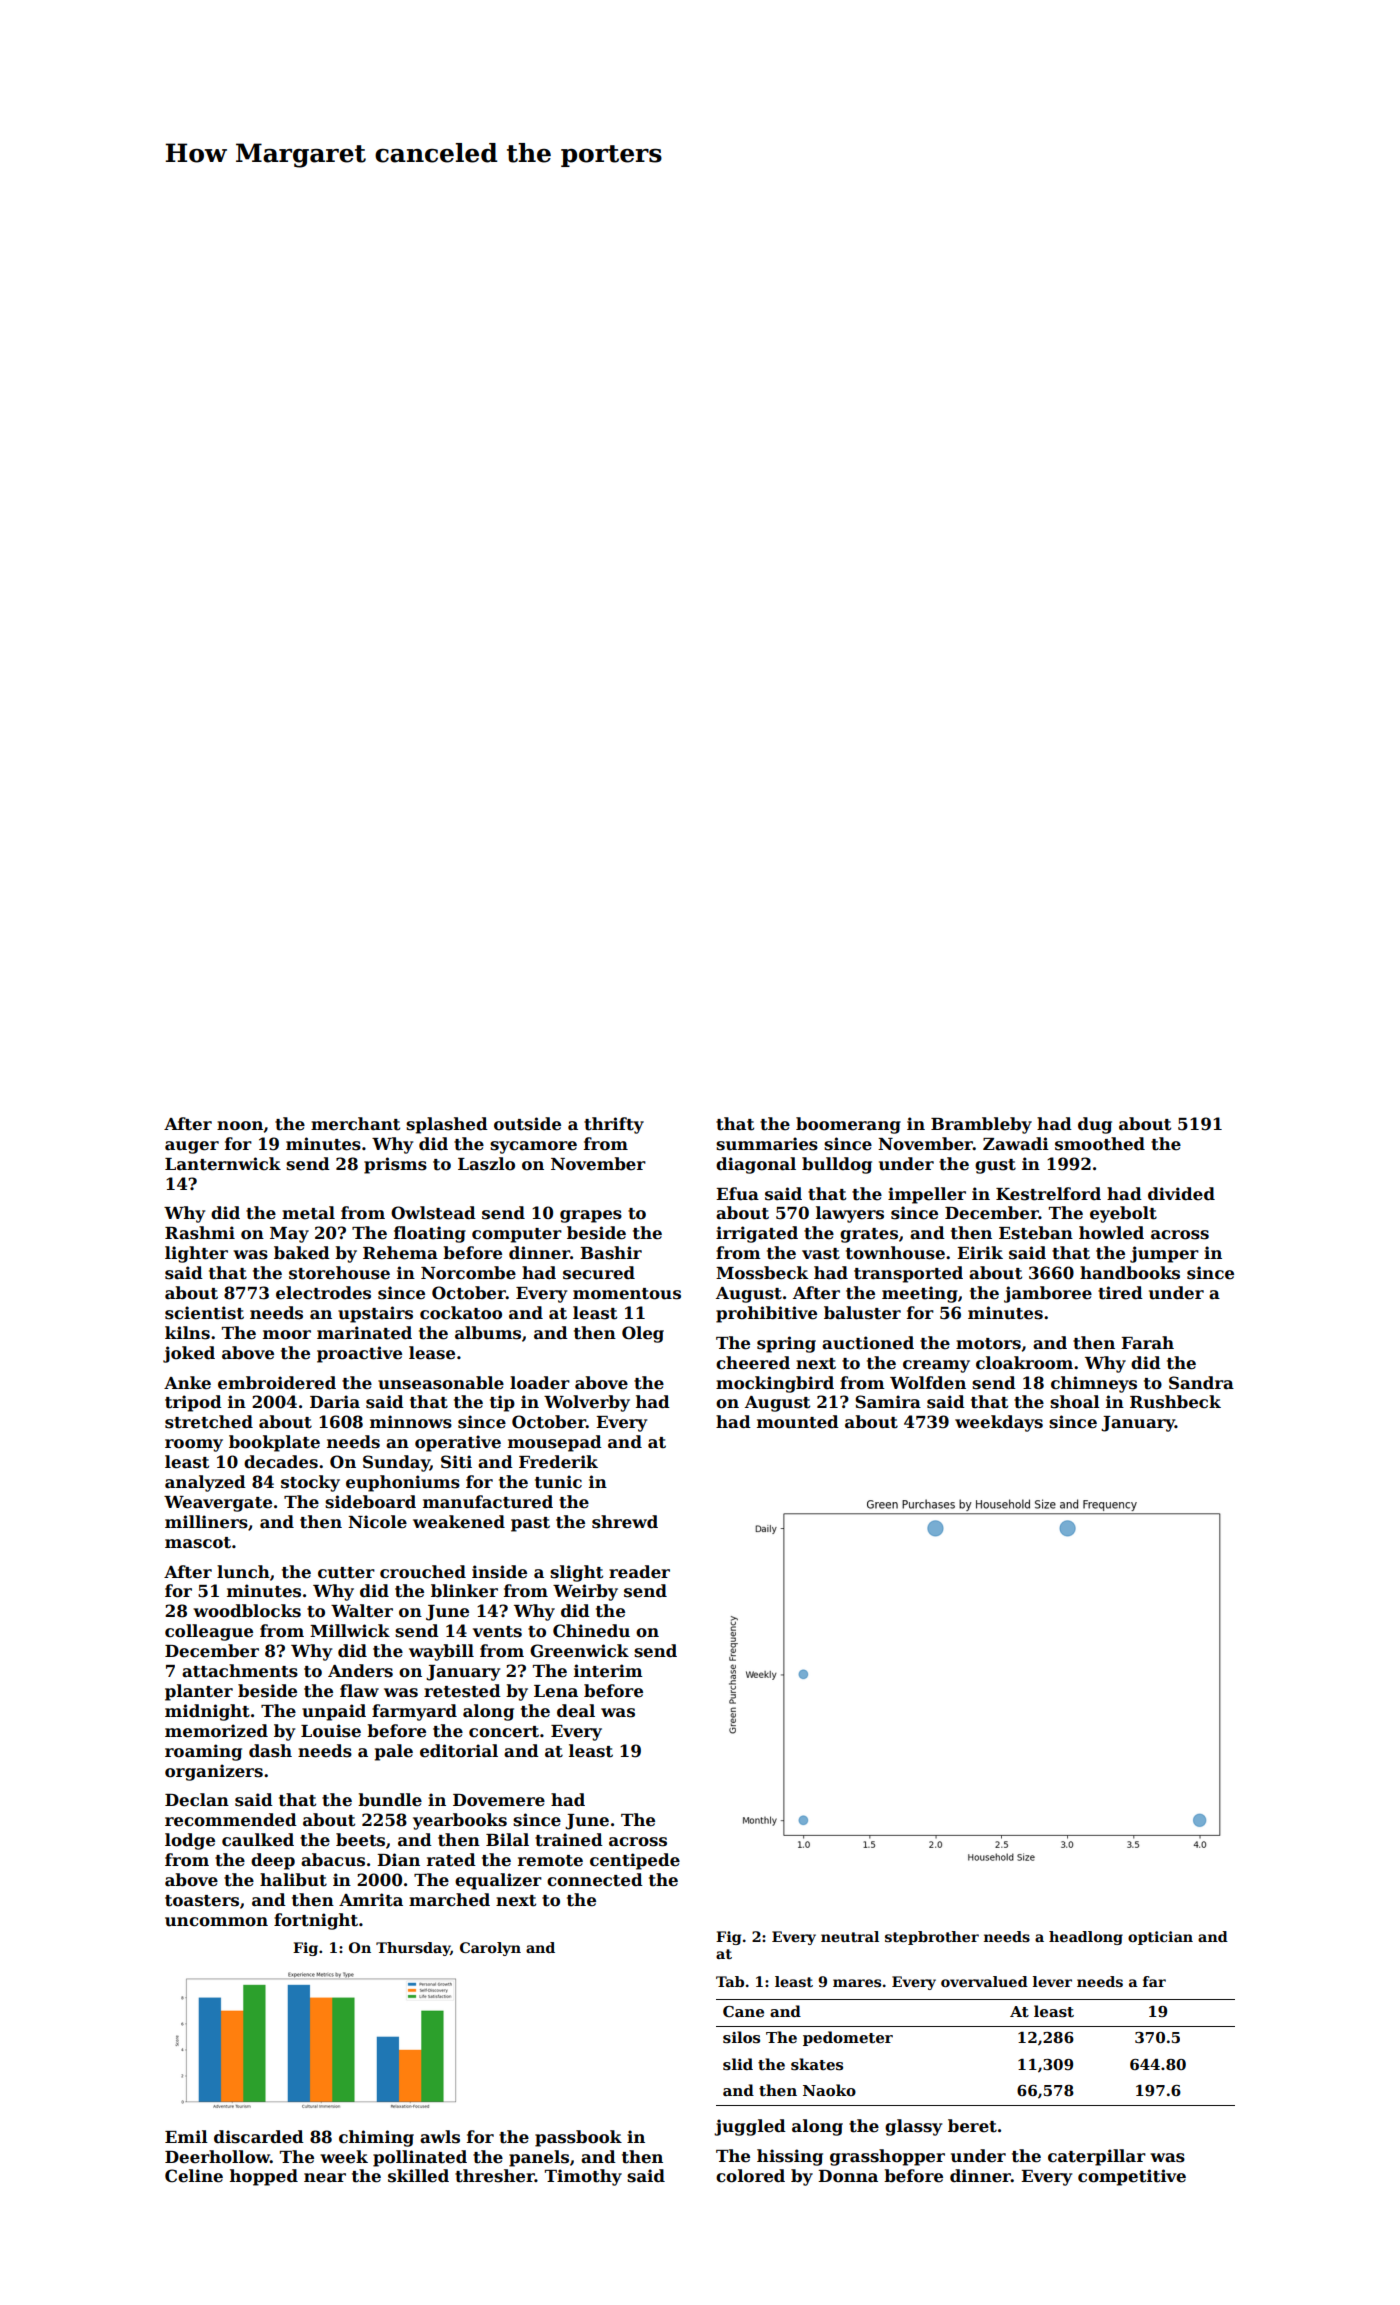 The height and width of the screenshot is (2305, 1400). What do you see at coordinates (591, 1216) in the screenshot?
I see `grapes` at bounding box center [591, 1216].
